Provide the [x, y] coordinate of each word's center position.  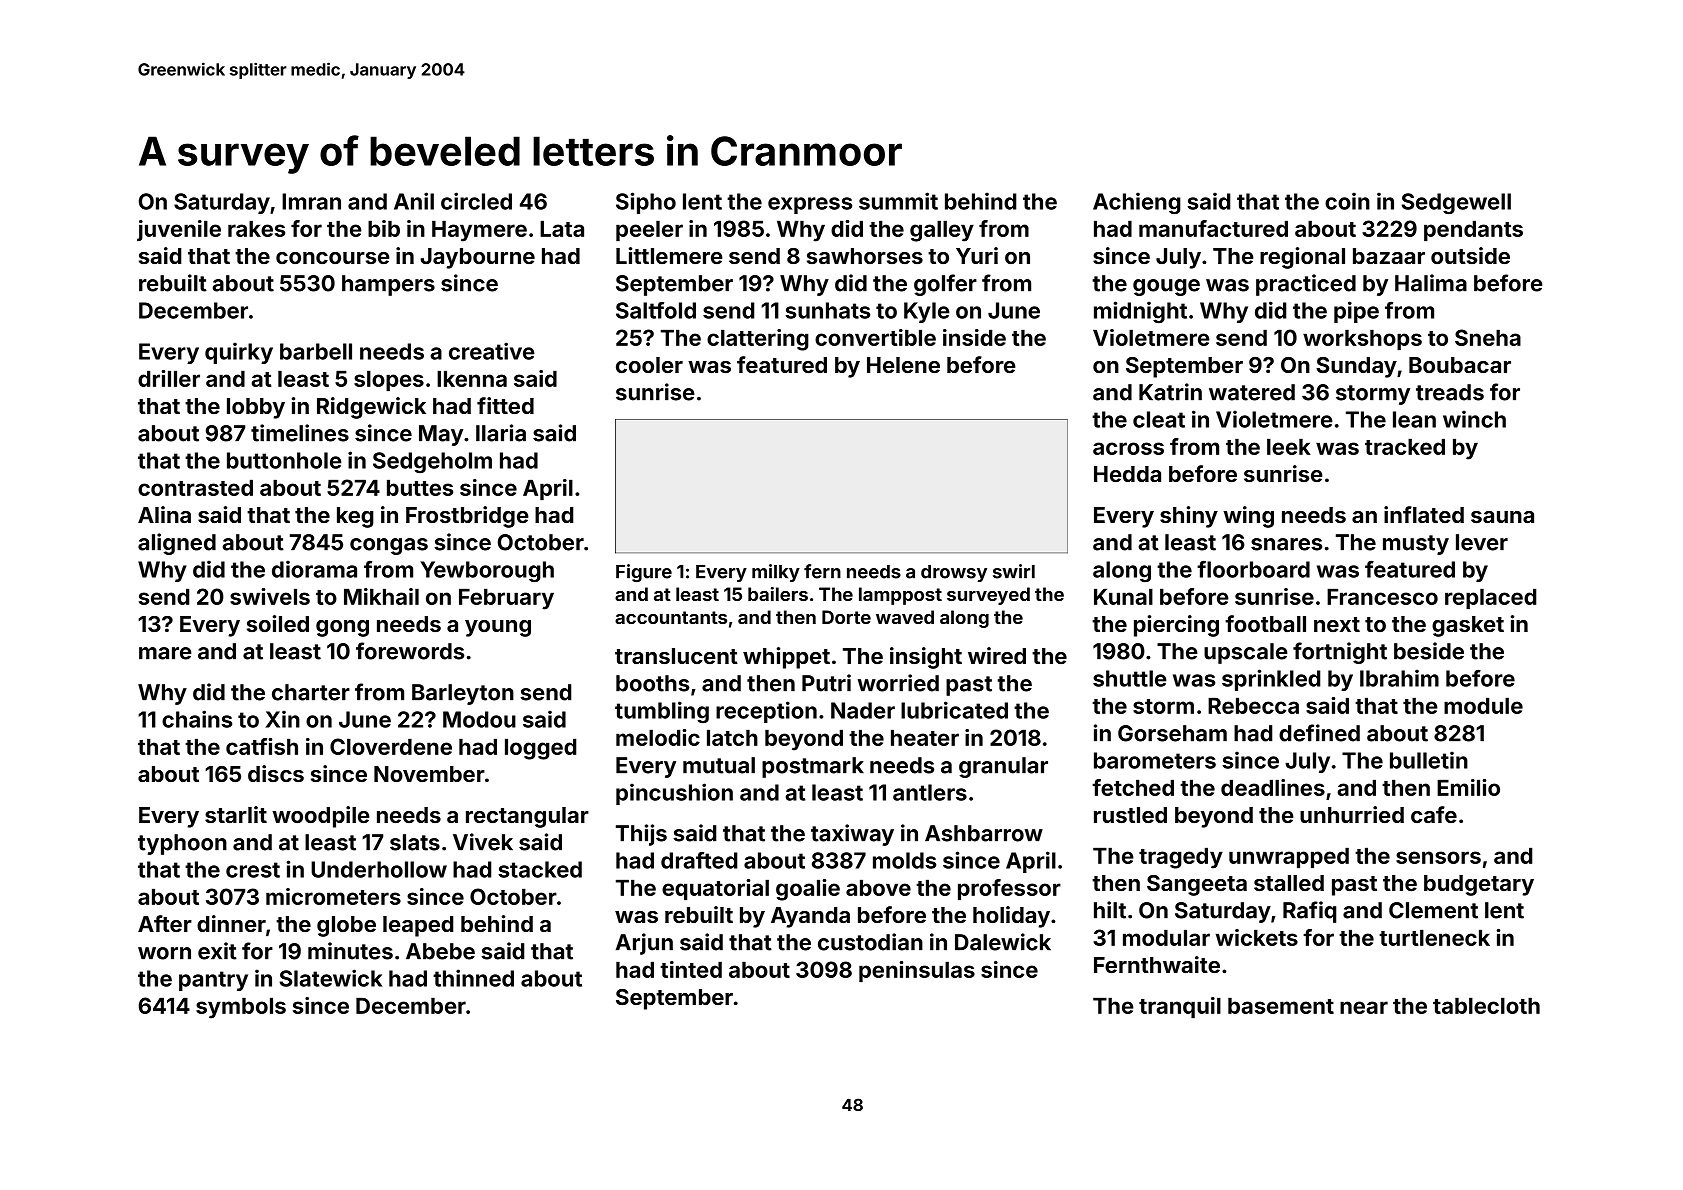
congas [389, 546]
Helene [903, 365]
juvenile [179, 230]
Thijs [641, 835]
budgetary [1479, 885]
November [429, 774]
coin [1347, 201]
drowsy [954, 573]
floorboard [1253, 569]
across [1128, 448]
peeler [649, 230]
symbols [241, 1008]
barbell [316, 351]
